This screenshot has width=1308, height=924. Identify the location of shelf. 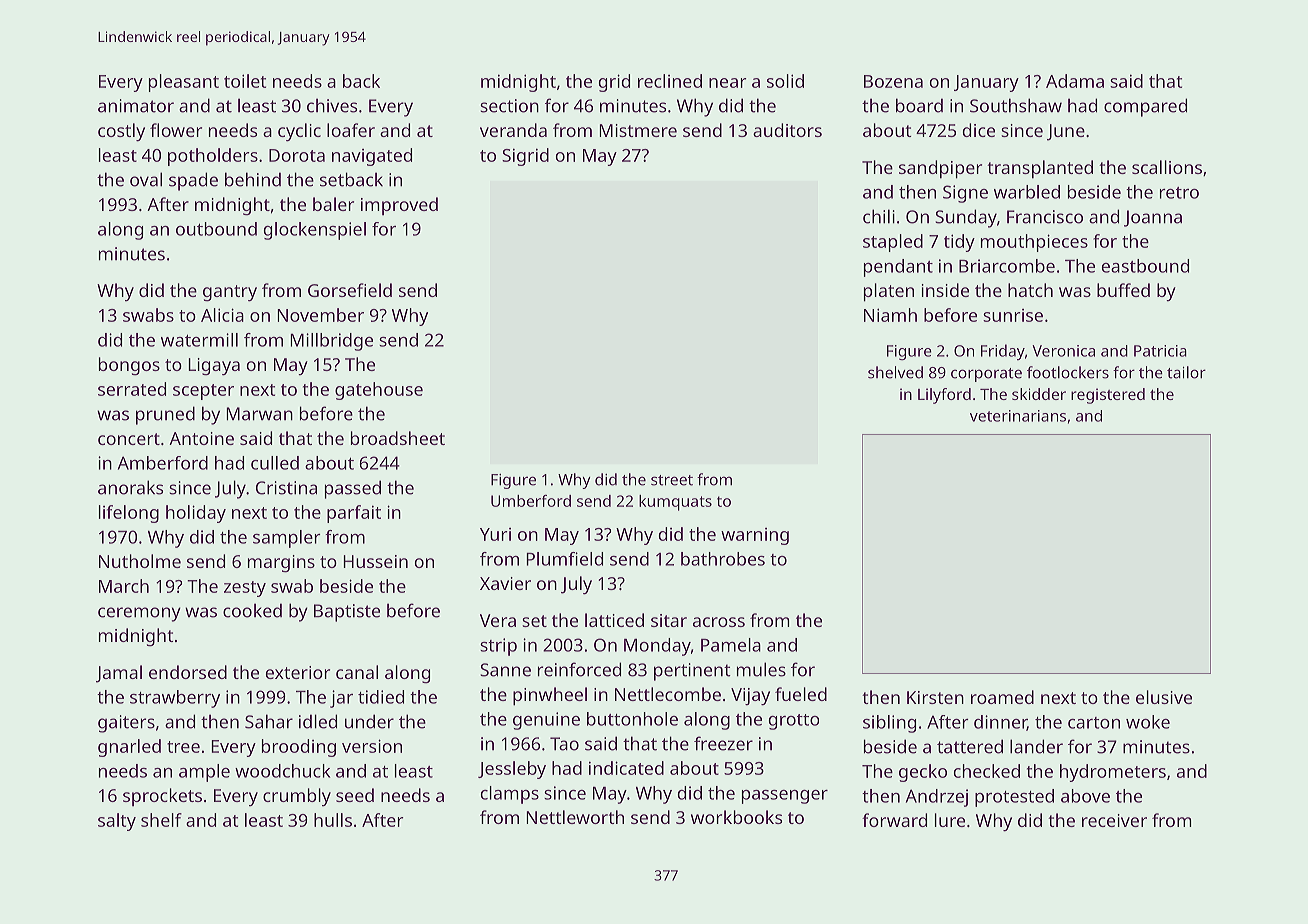
(161, 820).
